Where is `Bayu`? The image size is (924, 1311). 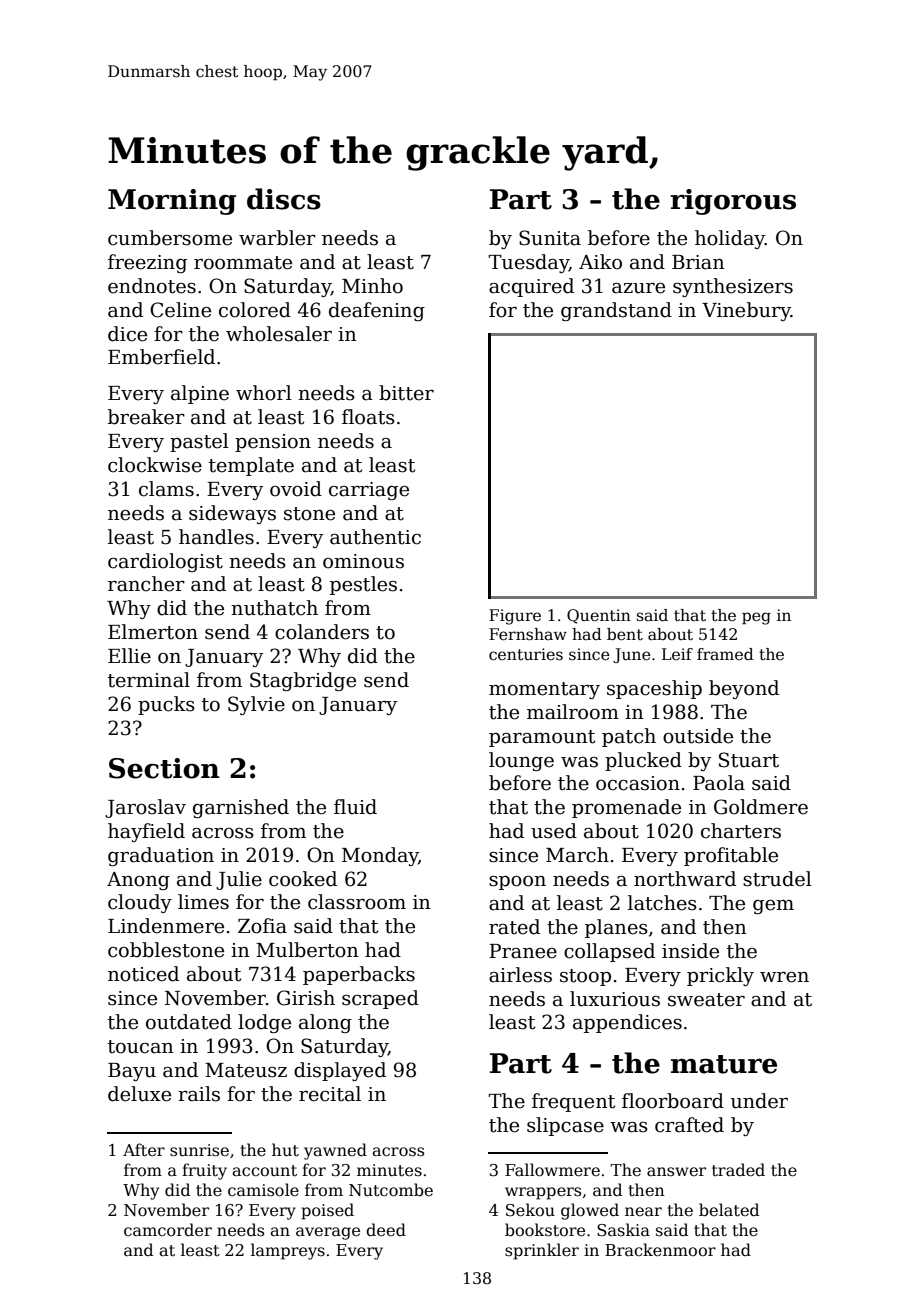 Bayu is located at coordinates (132, 1072).
